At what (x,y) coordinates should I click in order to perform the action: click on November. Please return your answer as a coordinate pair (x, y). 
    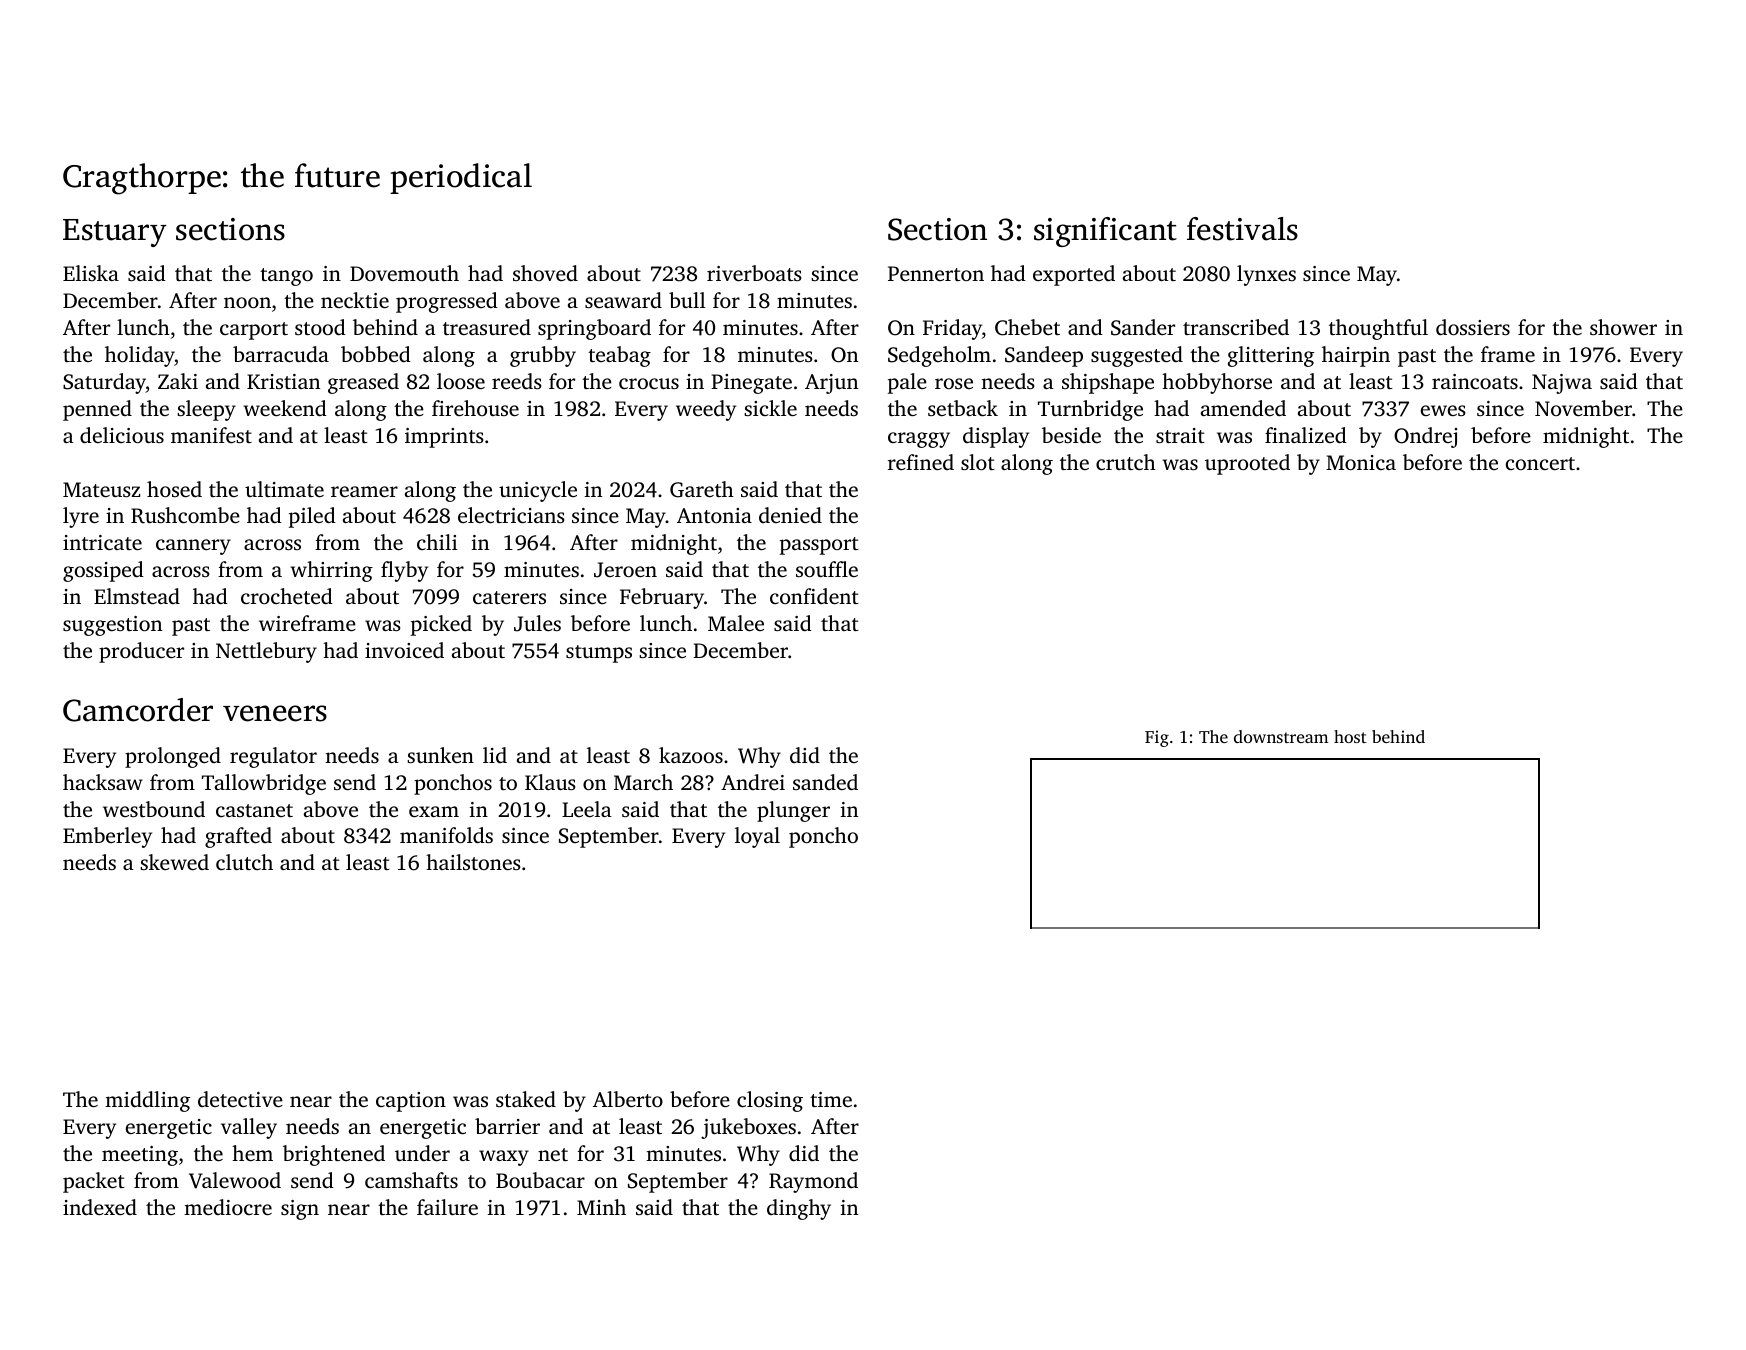
    Looking at the image, I should click on (1583, 408).
